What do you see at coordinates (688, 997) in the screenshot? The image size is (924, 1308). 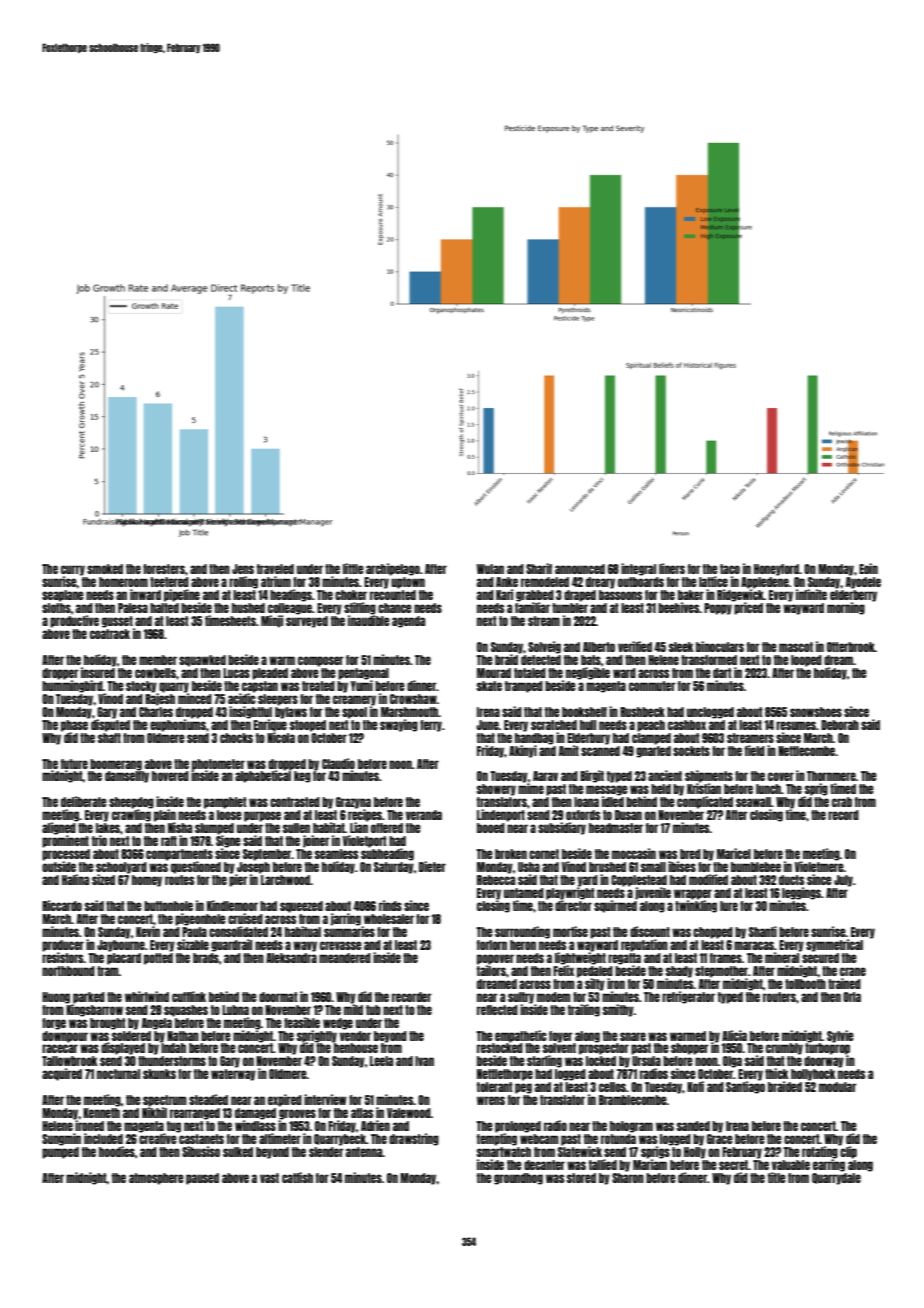 I see `refrigerator` at bounding box center [688, 997].
